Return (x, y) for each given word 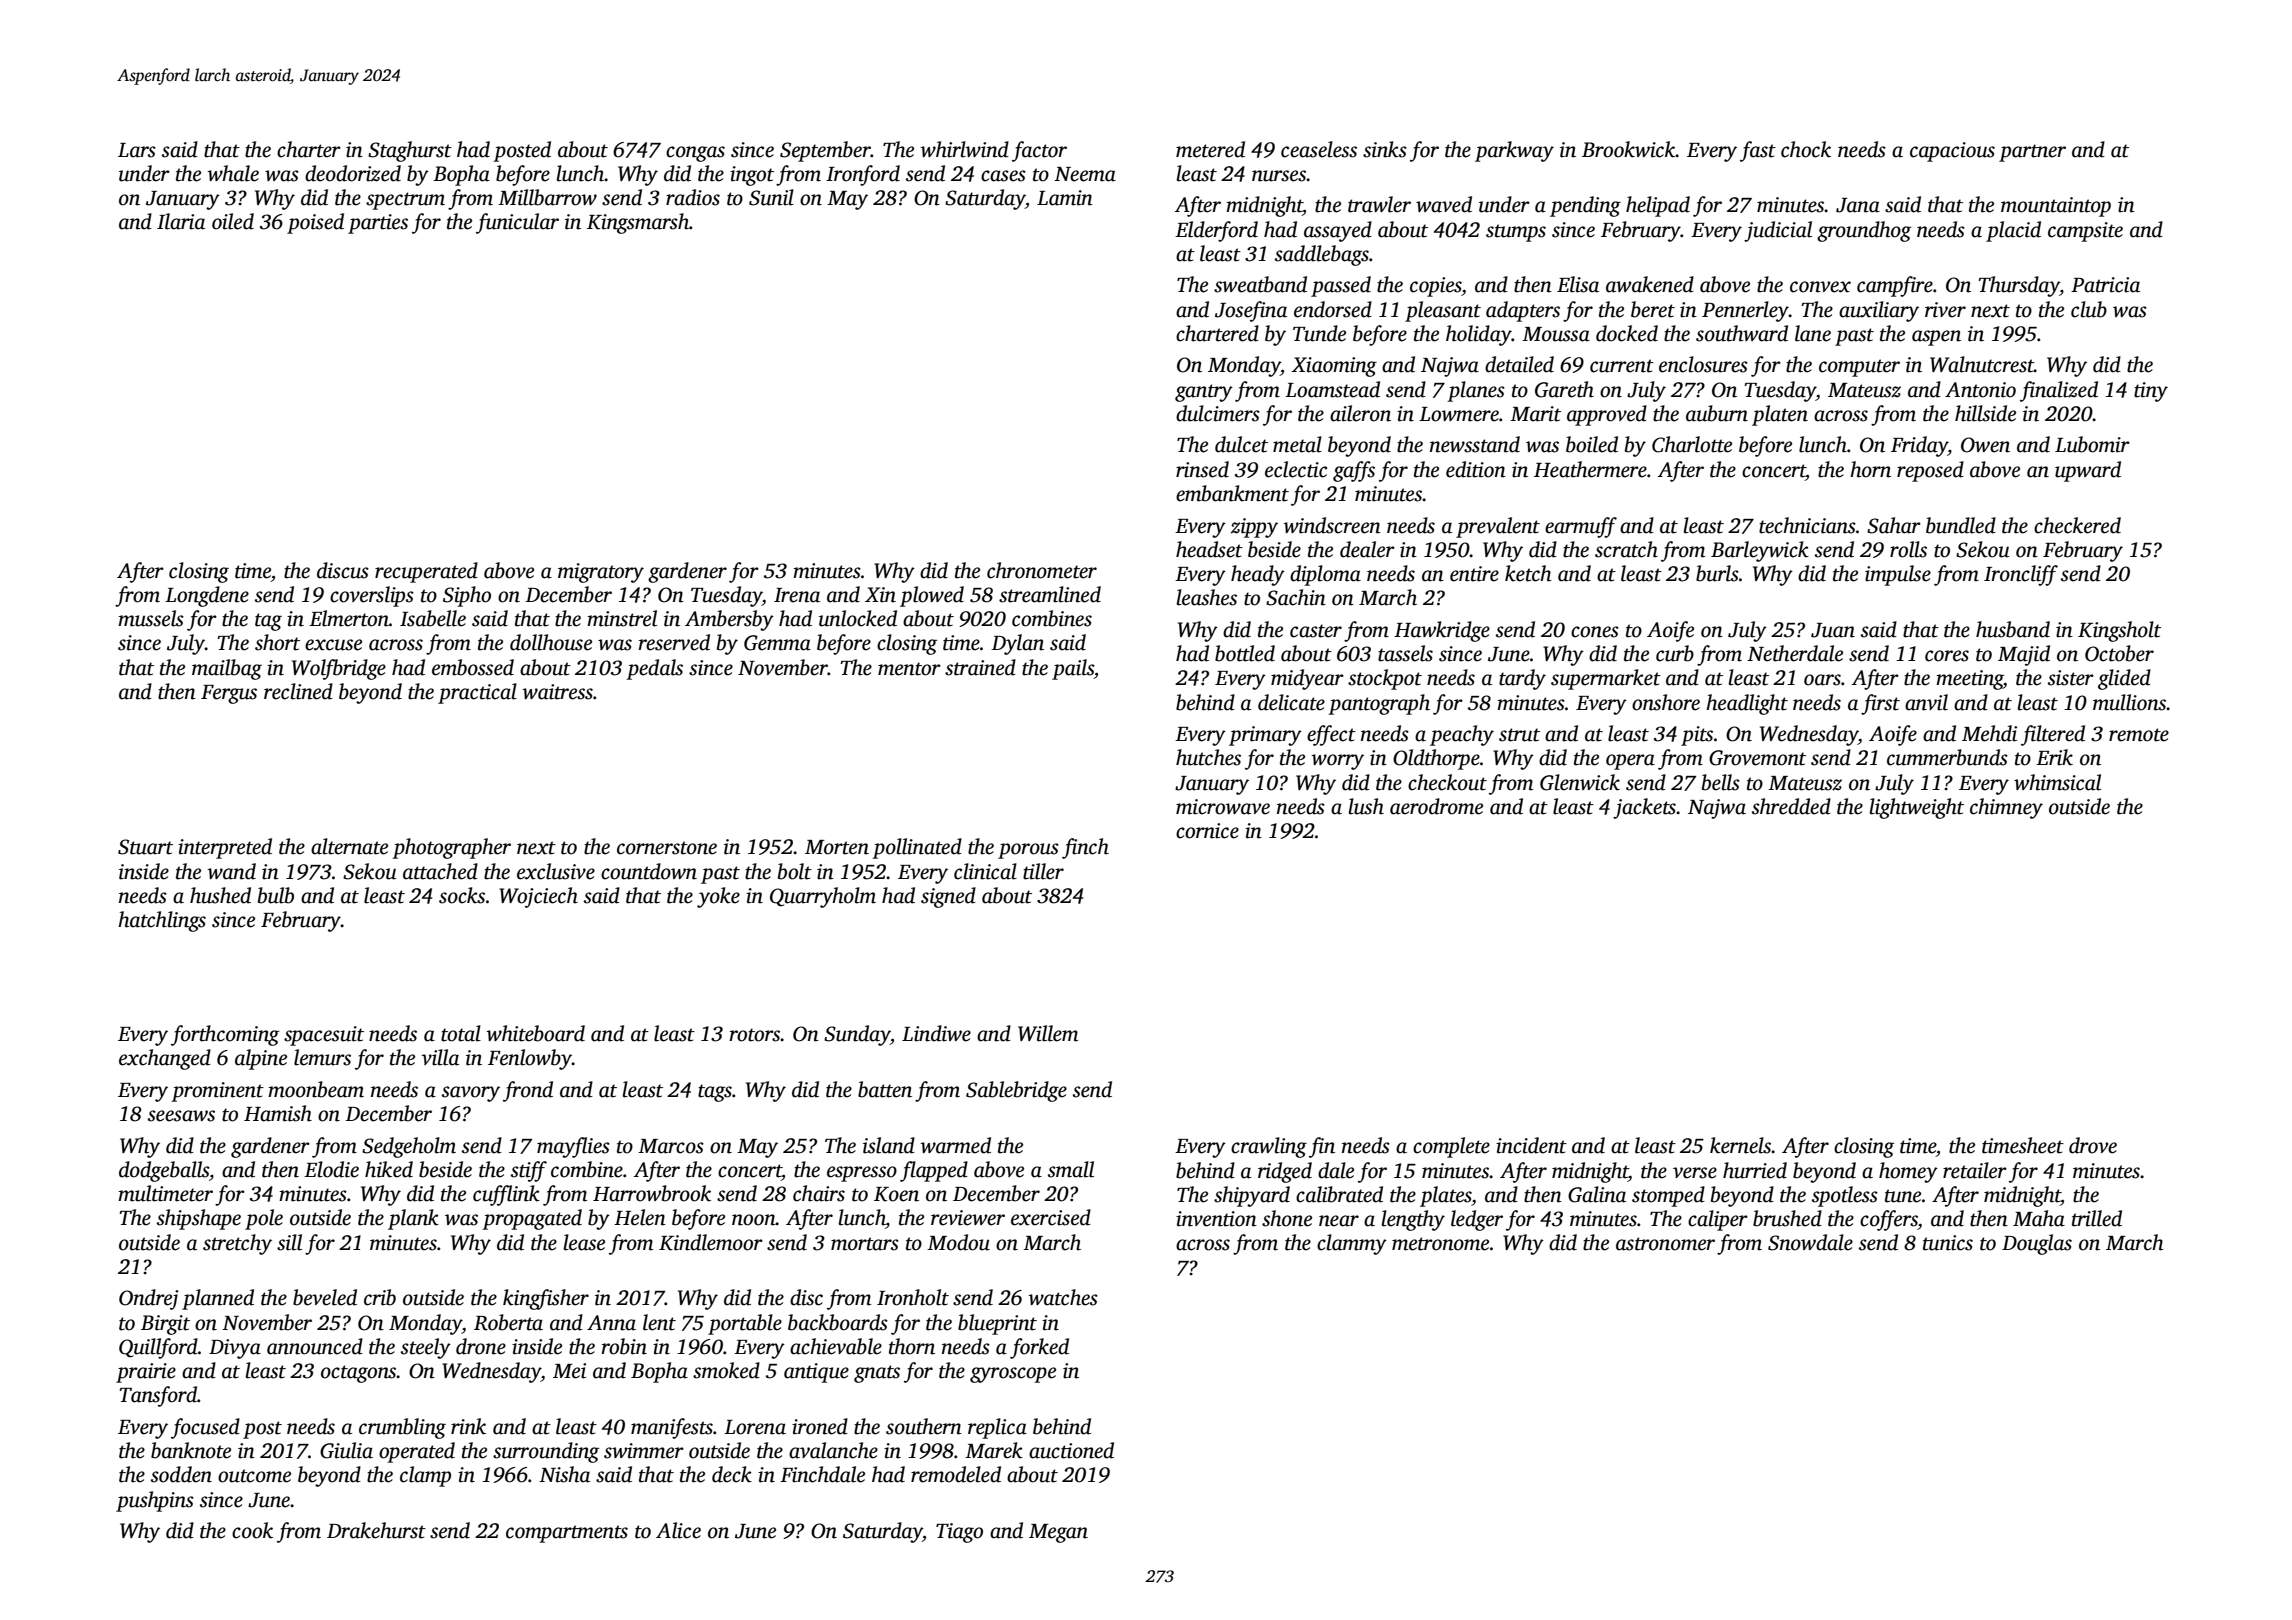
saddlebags (1322, 255)
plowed (932, 596)
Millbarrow (547, 197)
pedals (654, 669)
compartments (567, 1534)
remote (2139, 735)
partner (2032, 153)
